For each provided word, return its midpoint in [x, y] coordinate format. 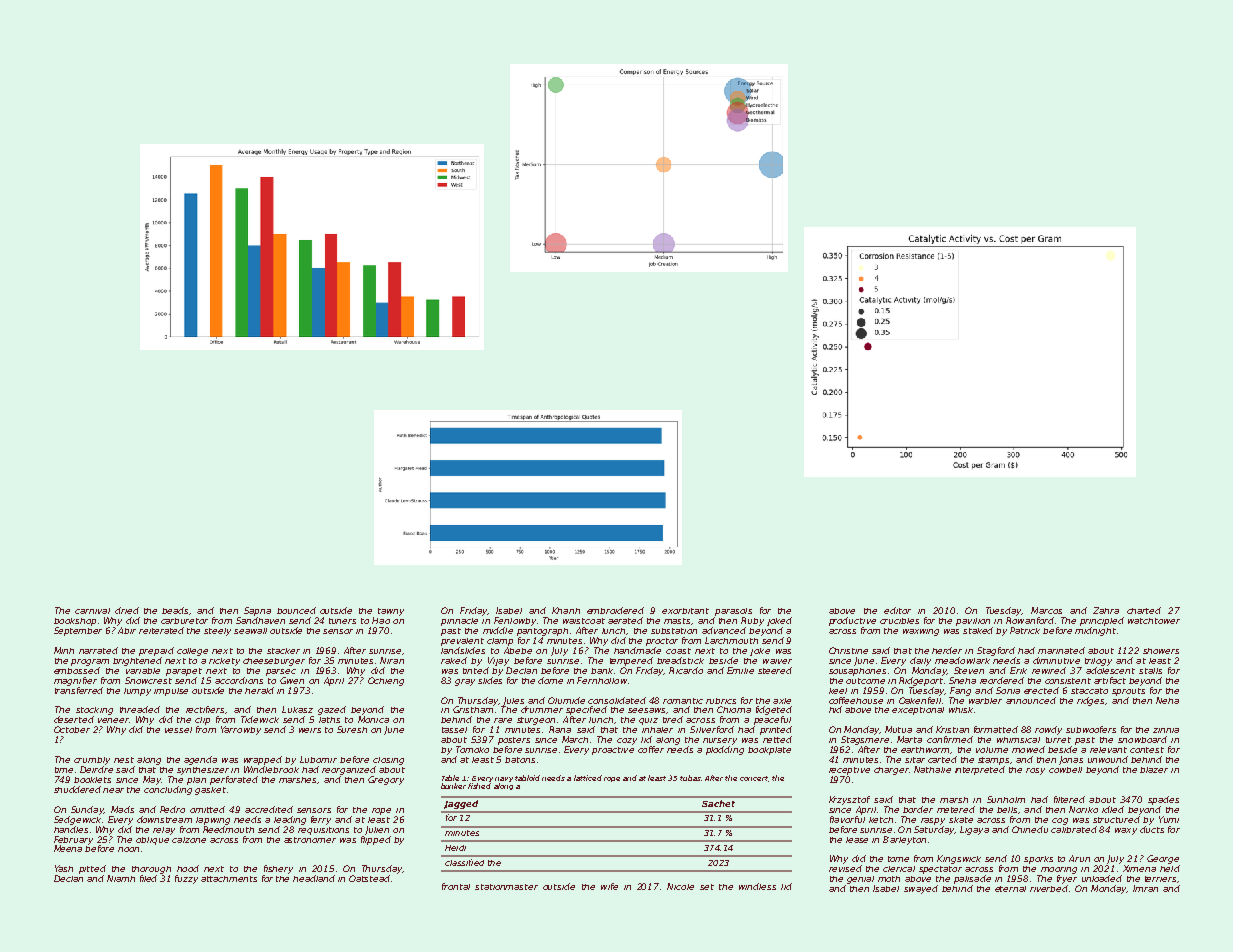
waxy [1126, 831]
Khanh [566, 610]
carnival [92, 611]
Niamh [121, 878]
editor [897, 610]
